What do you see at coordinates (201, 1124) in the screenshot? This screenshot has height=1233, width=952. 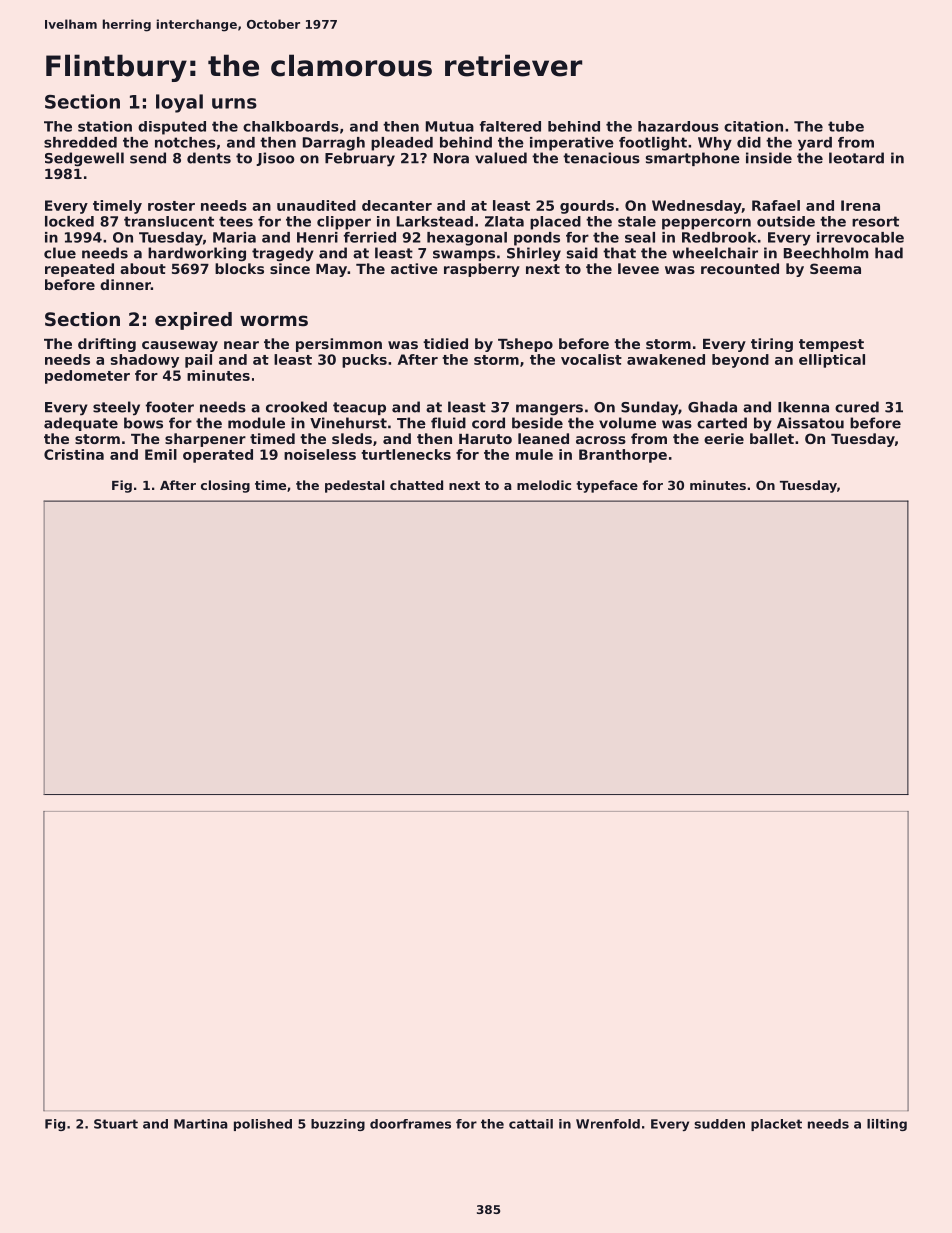 I see `Martina` at bounding box center [201, 1124].
